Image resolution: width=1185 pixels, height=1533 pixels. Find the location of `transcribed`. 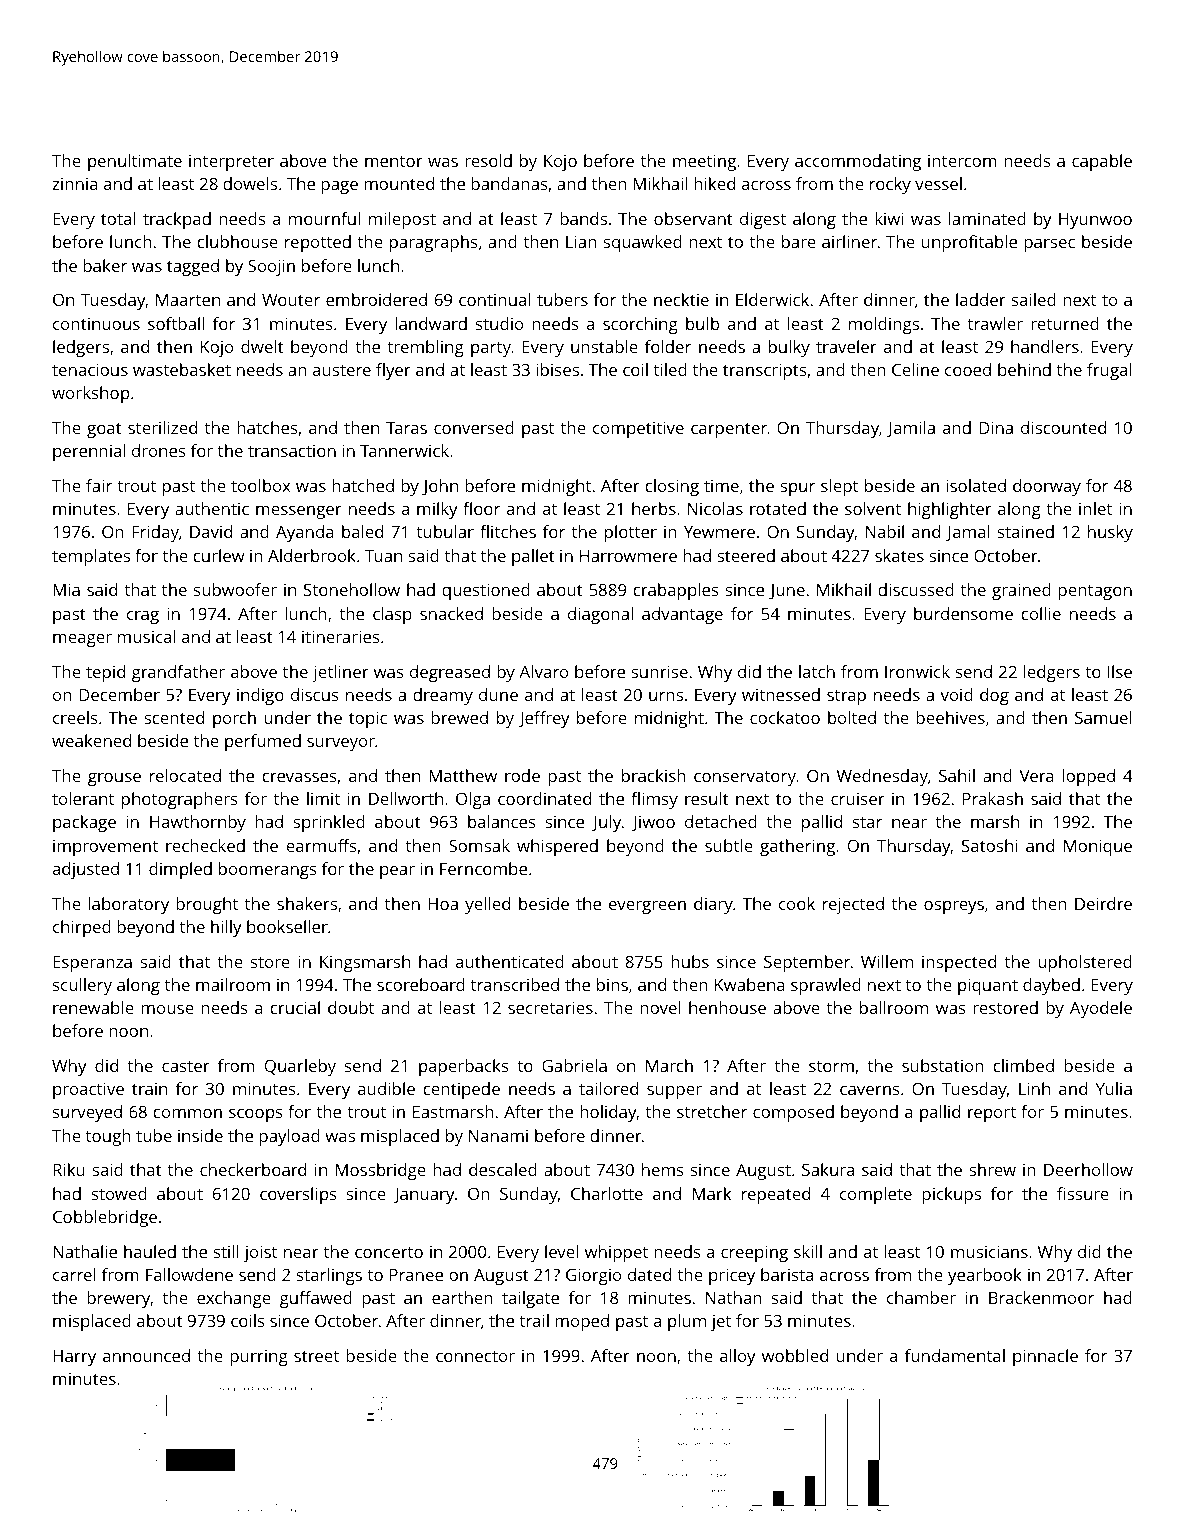

transcribed is located at coordinates (515, 984).
